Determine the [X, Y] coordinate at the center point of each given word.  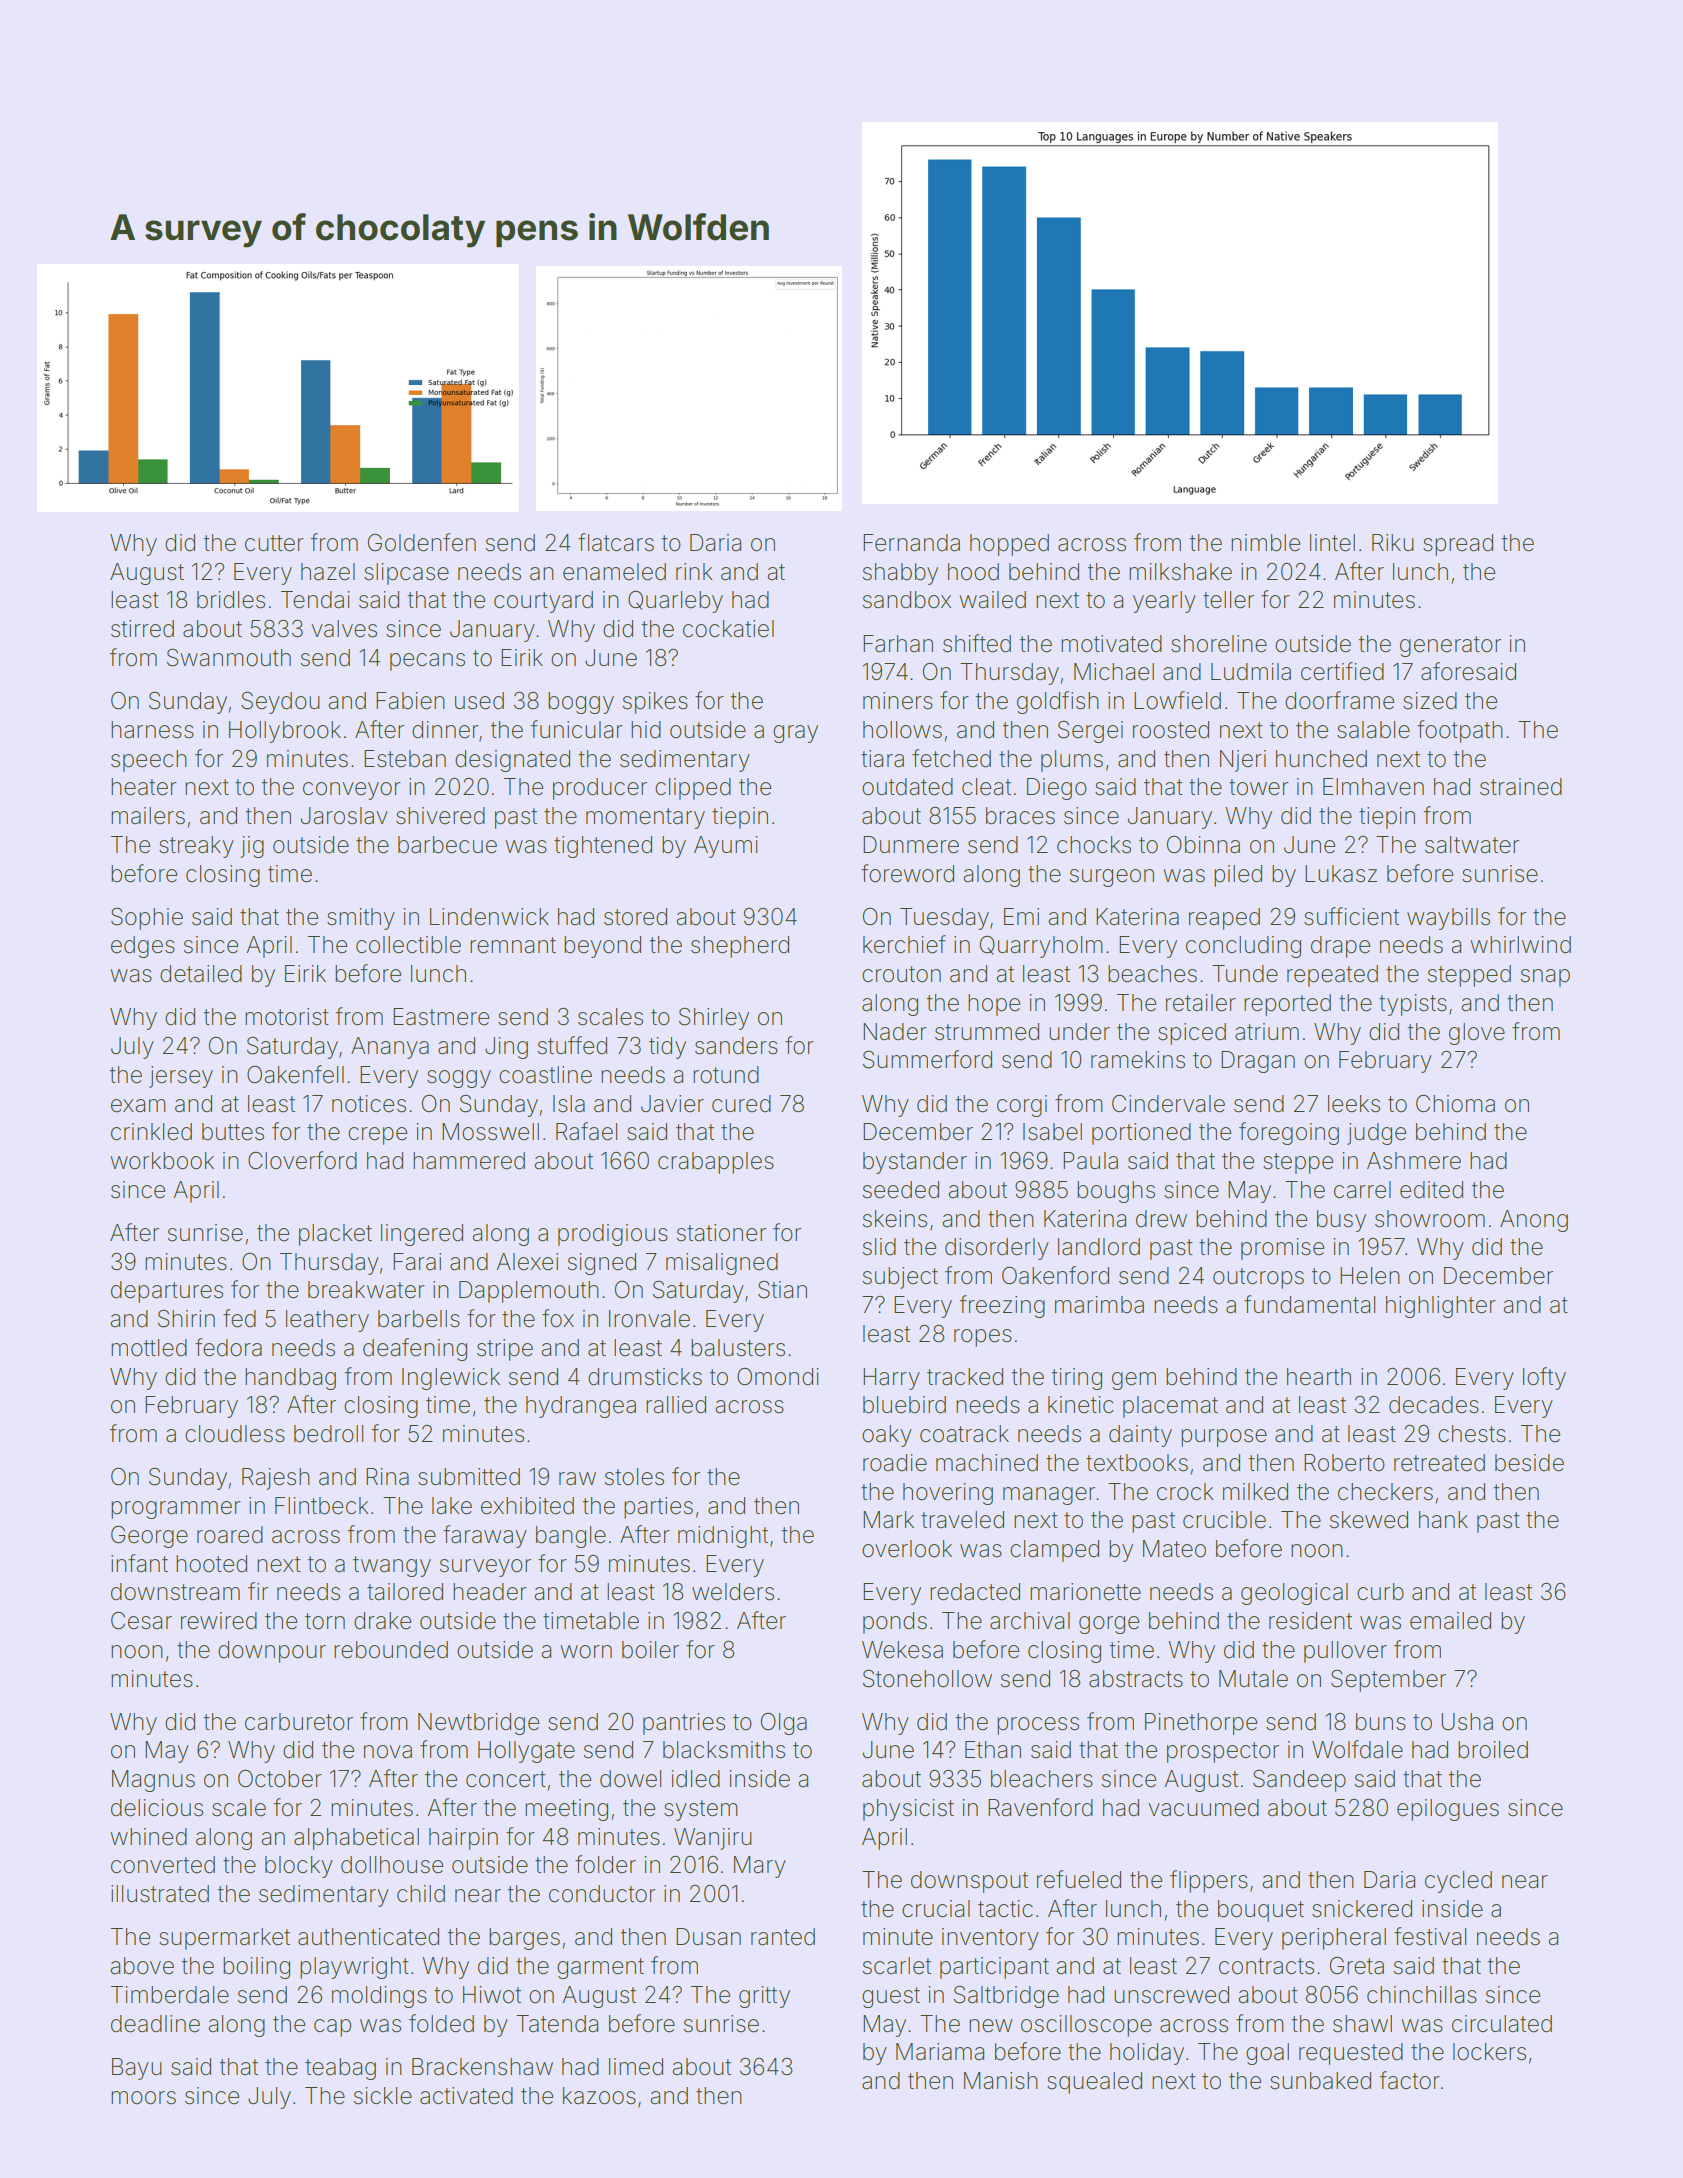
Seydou [280, 702]
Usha [1467, 1722]
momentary [645, 818]
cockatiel [728, 629]
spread [1458, 545]
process [1038, 1726]
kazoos [599, 2096]
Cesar [141, 1621]
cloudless [235, 1434]
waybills [1448, 919]
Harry [891, 1379]
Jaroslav [344, 816]
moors [143, 2098]
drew [1161, 1219]
